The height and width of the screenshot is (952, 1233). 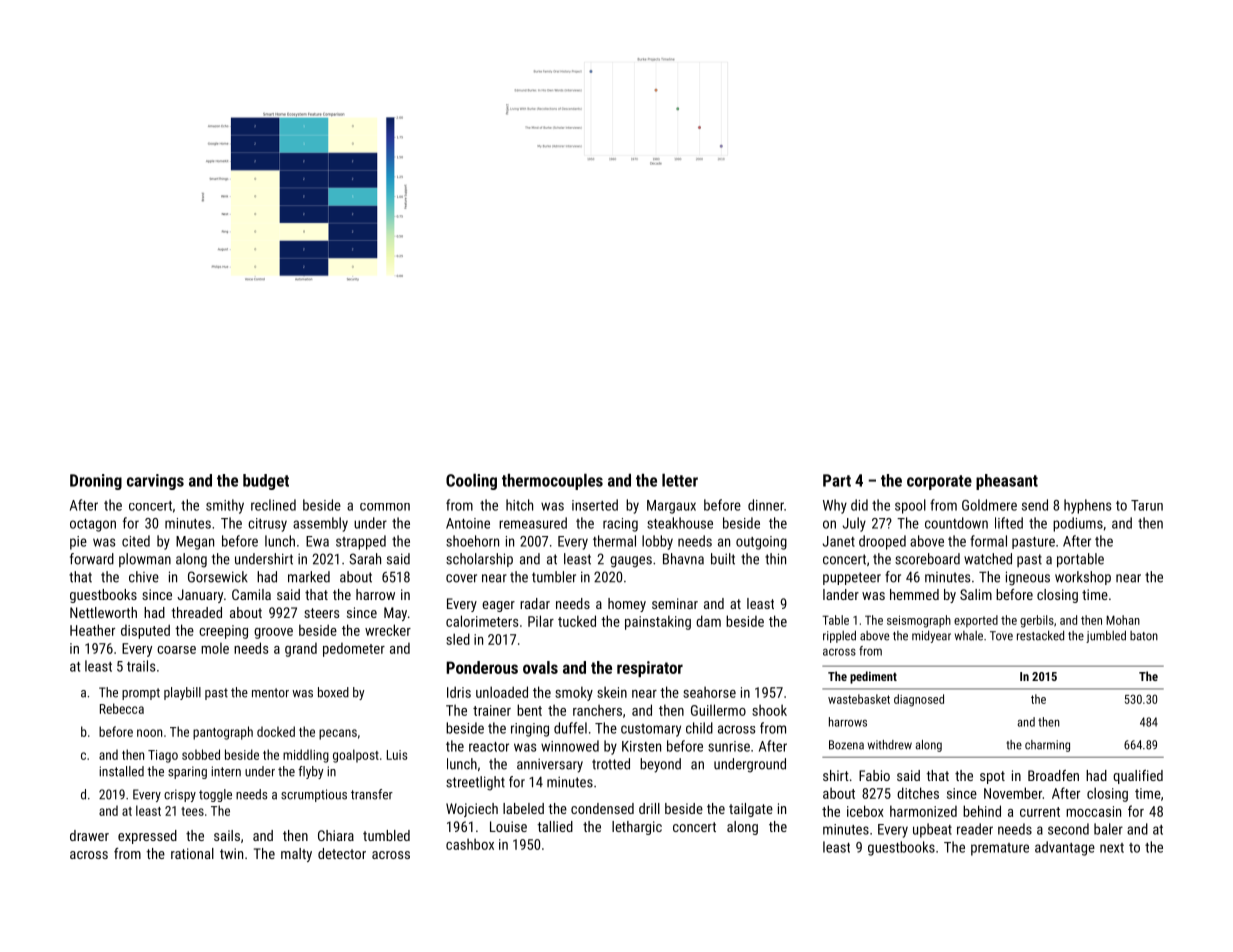 I want to click on baton, so click(x=1144, y=636).
